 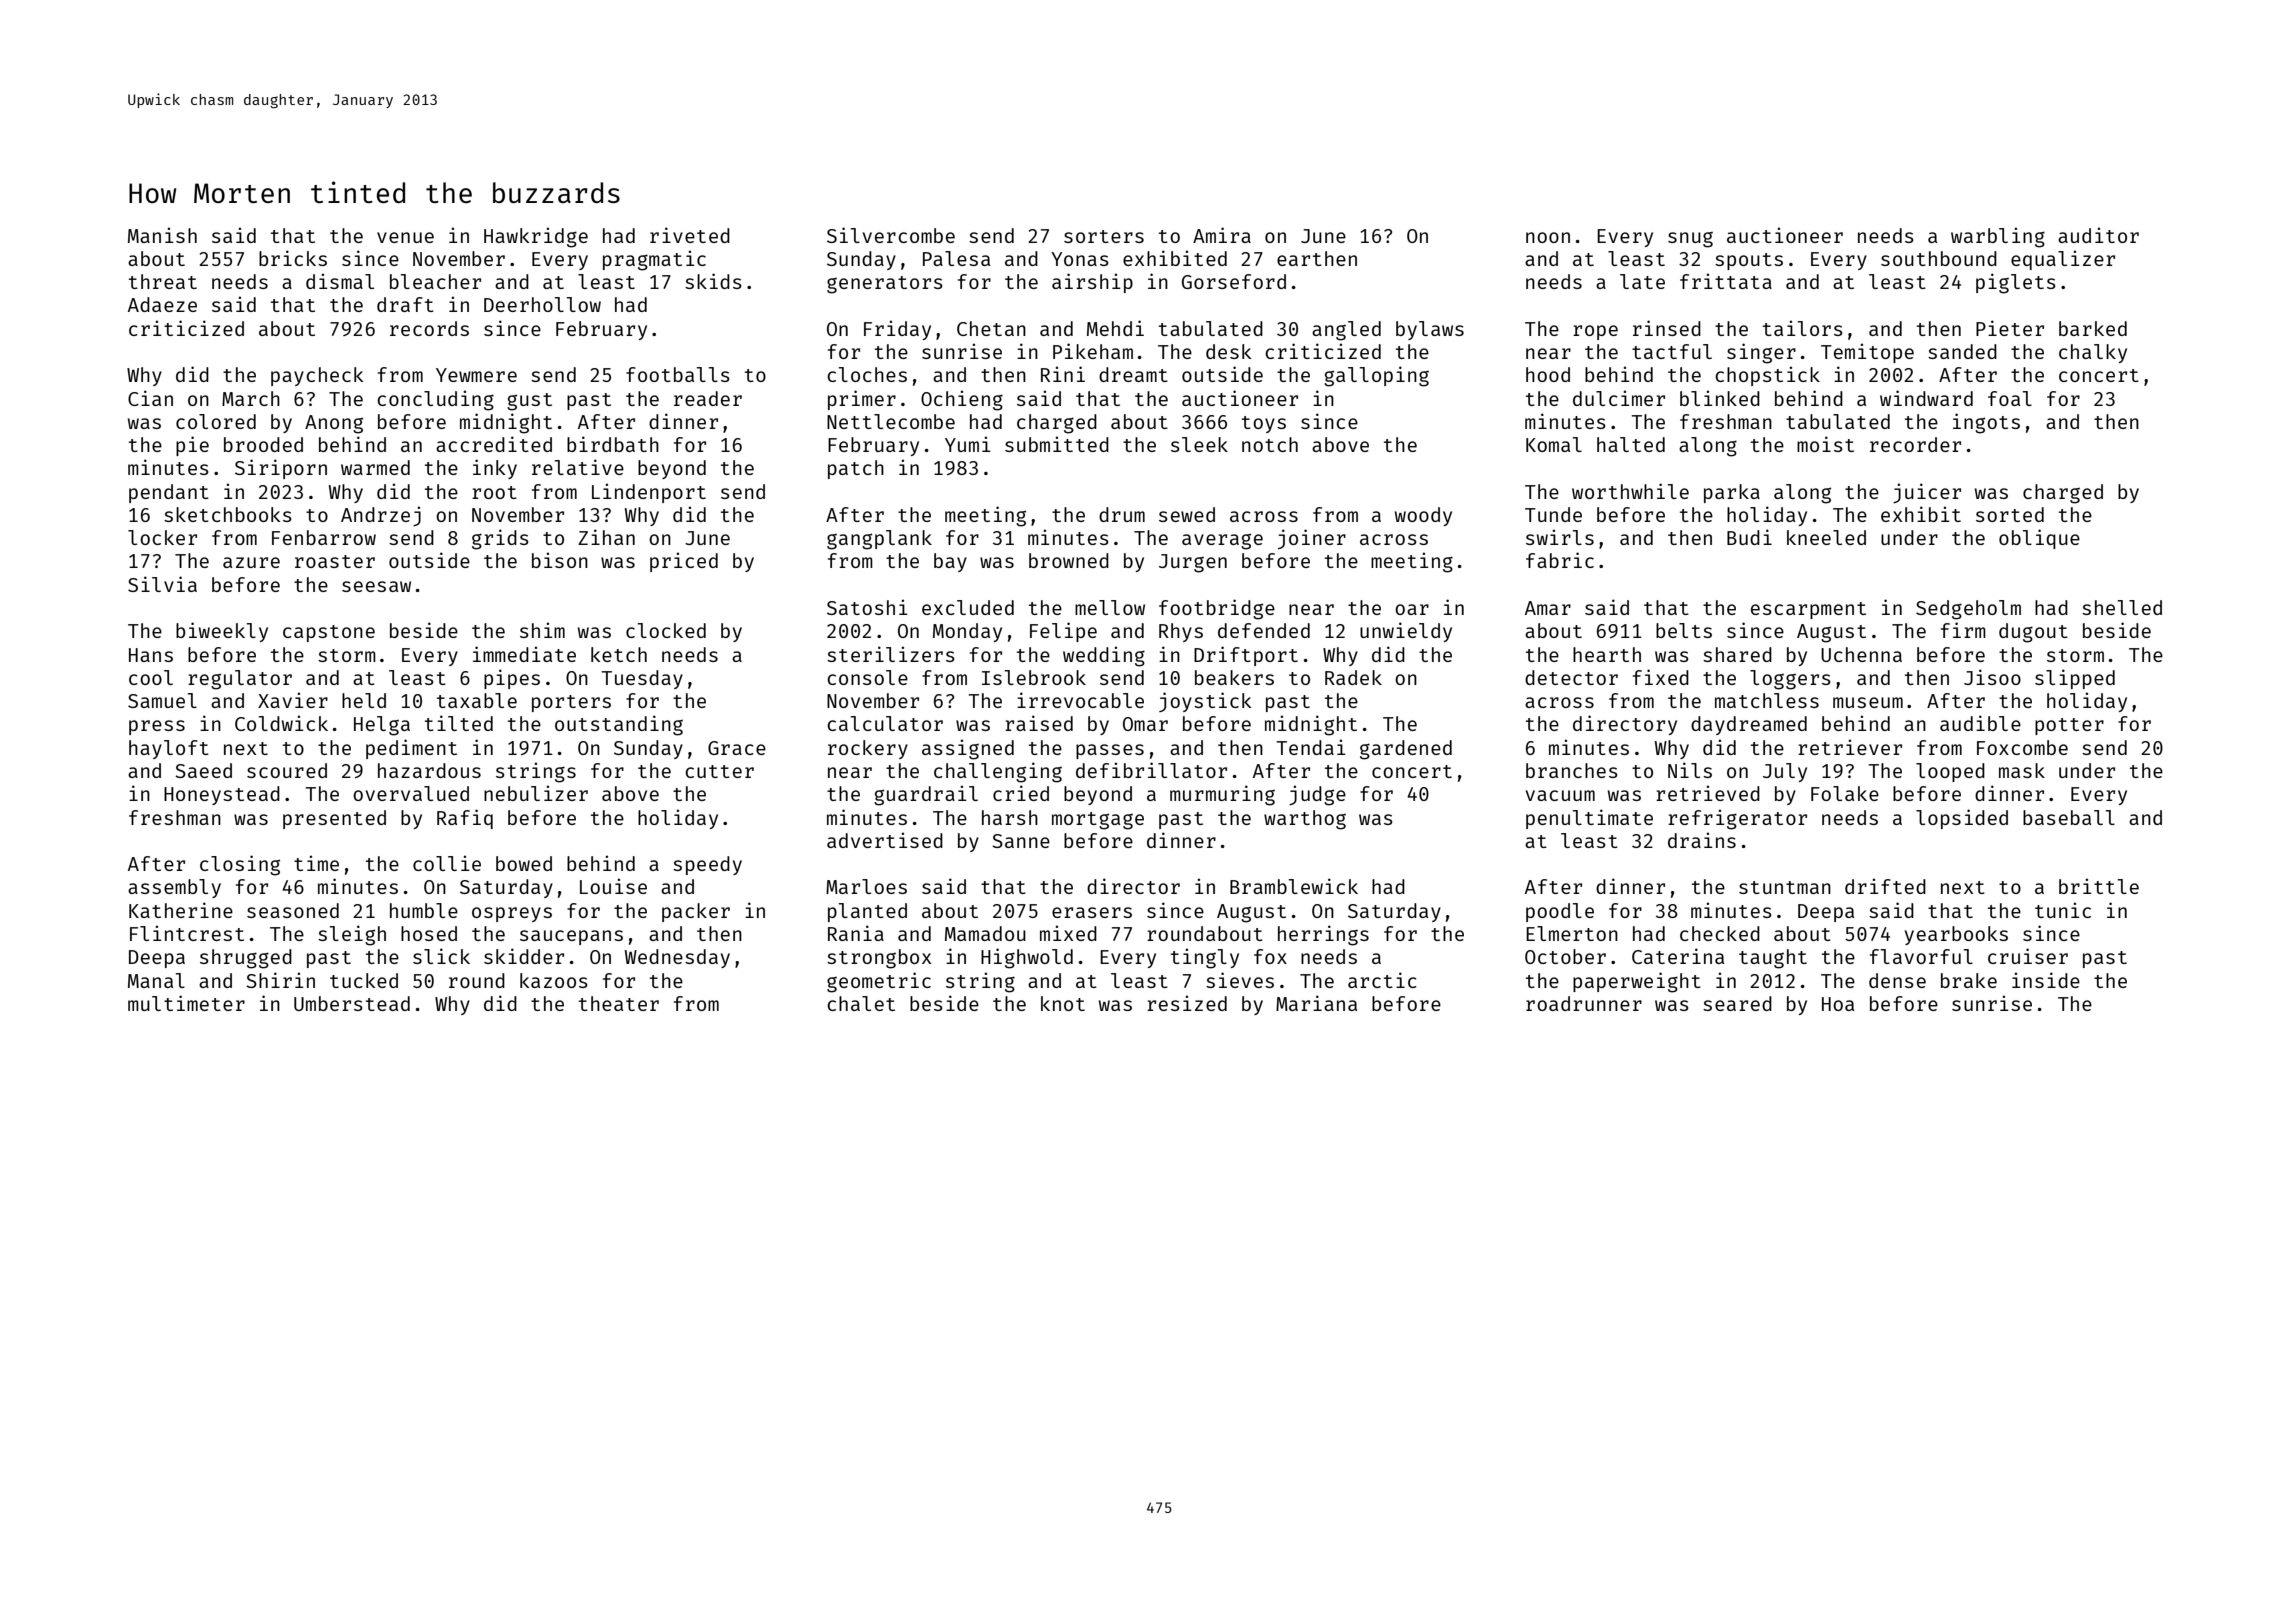 I want to click on advertised, so click(x=885, y=840).
